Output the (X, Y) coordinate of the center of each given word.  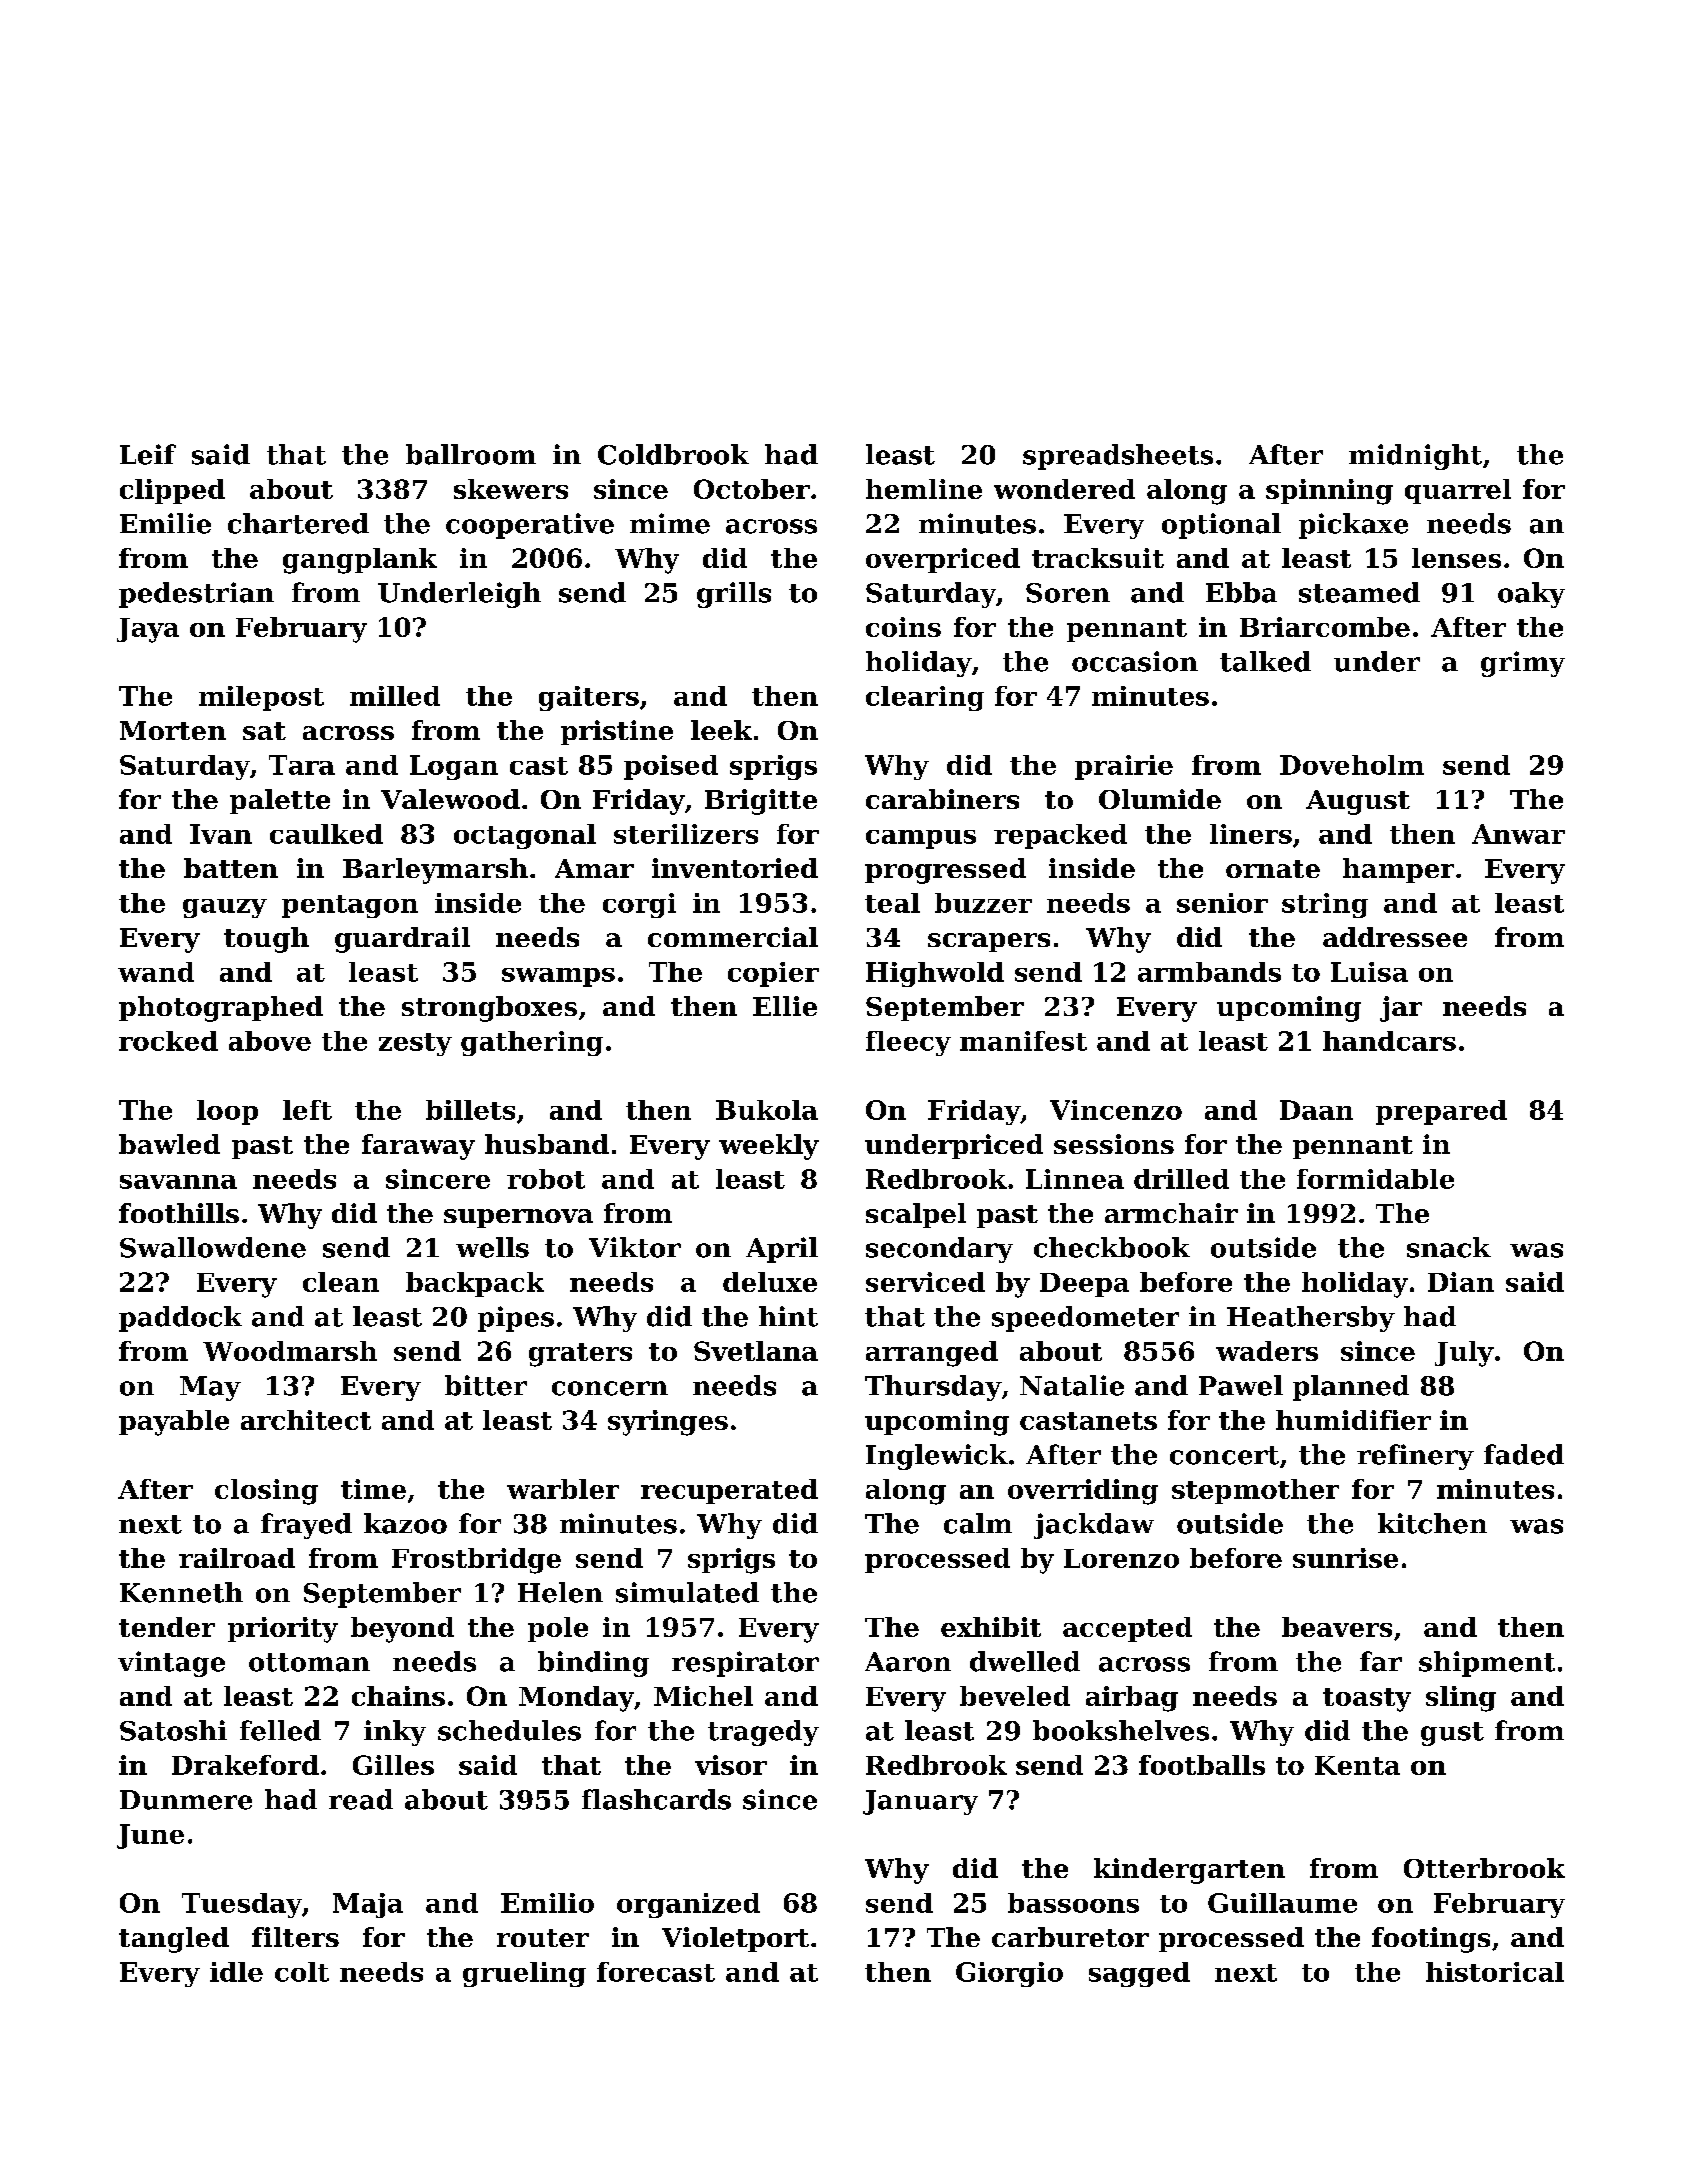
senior (1222, 903)
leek (721, 730)
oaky (1531, 595)
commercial (733, 937)
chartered (298, 523)
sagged (1139, 1974)
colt (302, 1972)
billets (470, 1110)
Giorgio (1009, 1974)
